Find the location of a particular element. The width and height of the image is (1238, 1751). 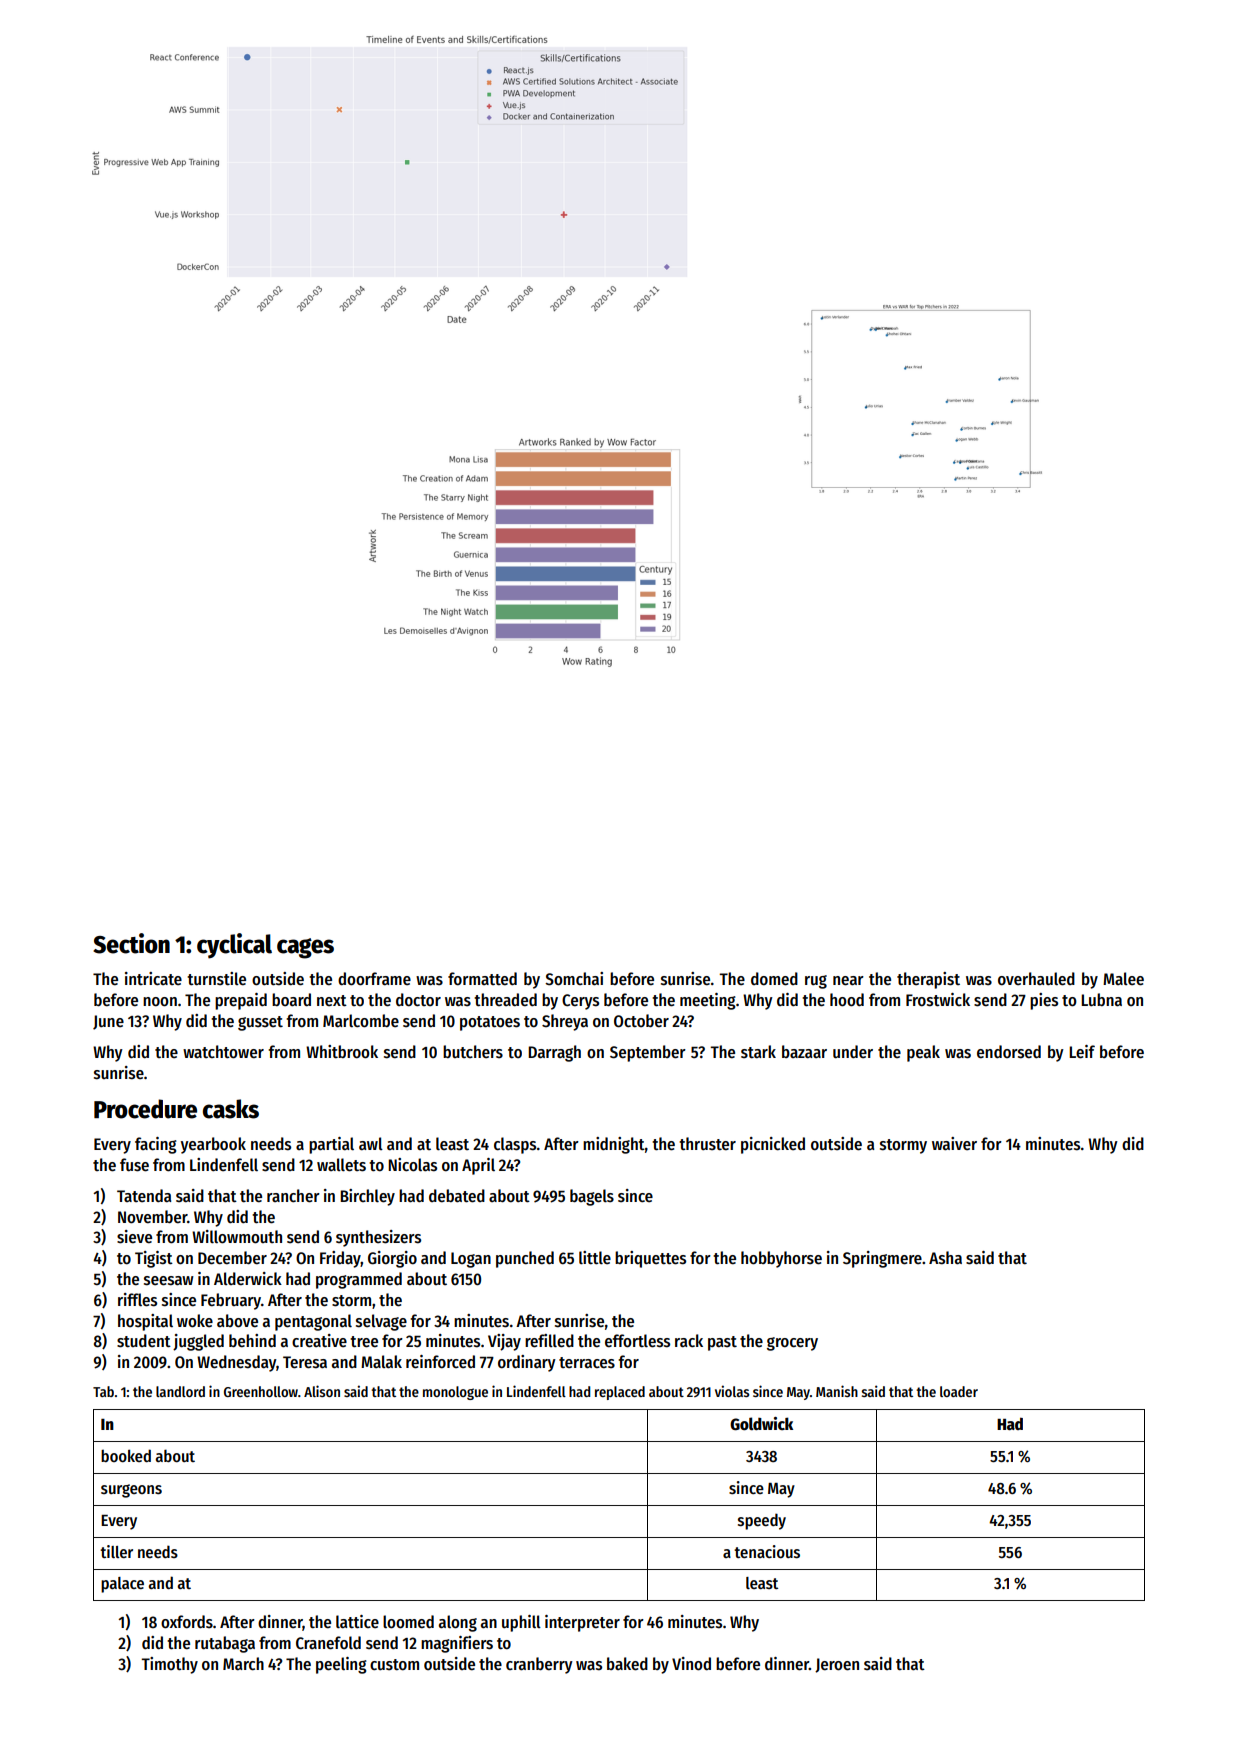

domed is located at coordinates (774, 979).
